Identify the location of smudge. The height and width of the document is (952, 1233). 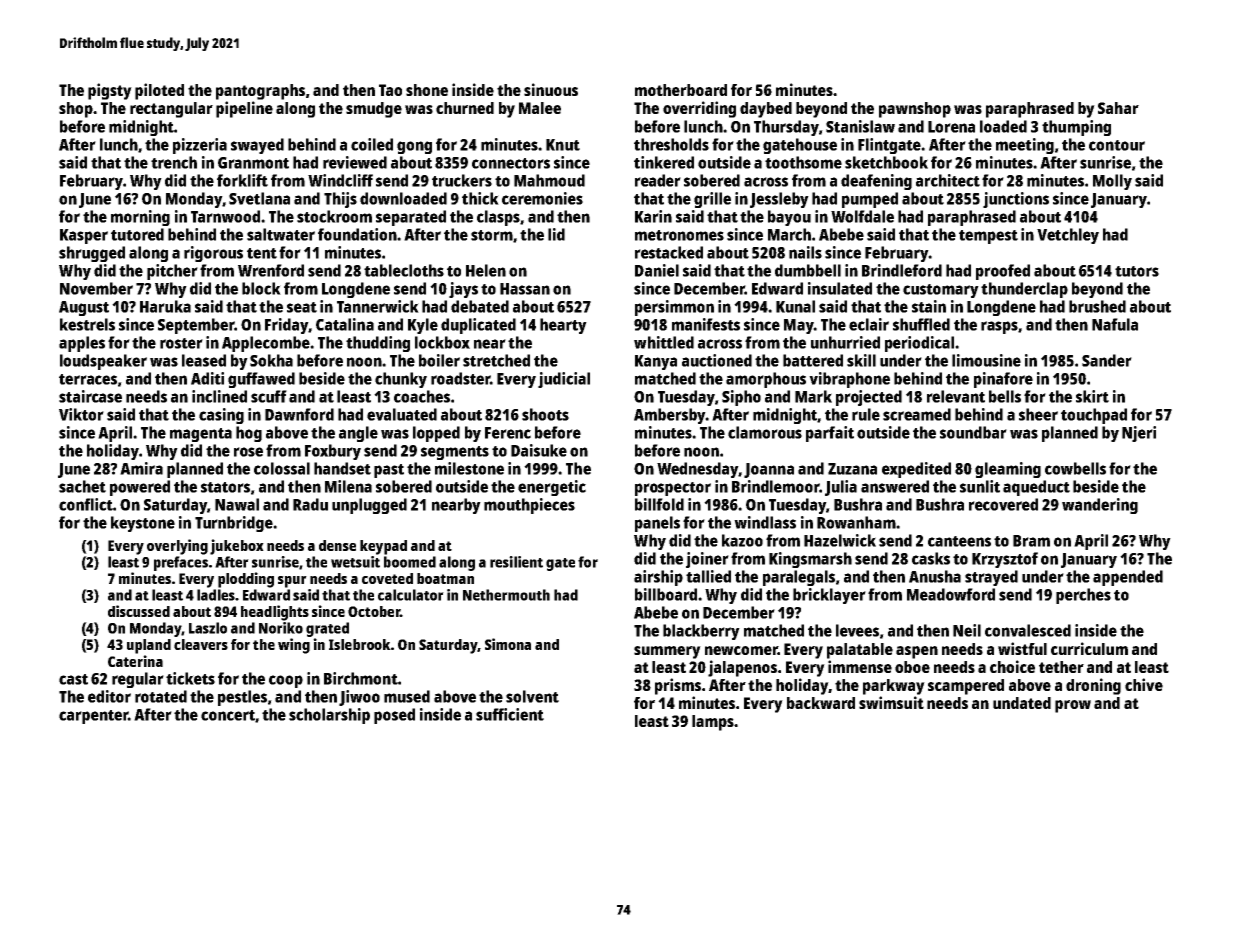
(374, 110).
